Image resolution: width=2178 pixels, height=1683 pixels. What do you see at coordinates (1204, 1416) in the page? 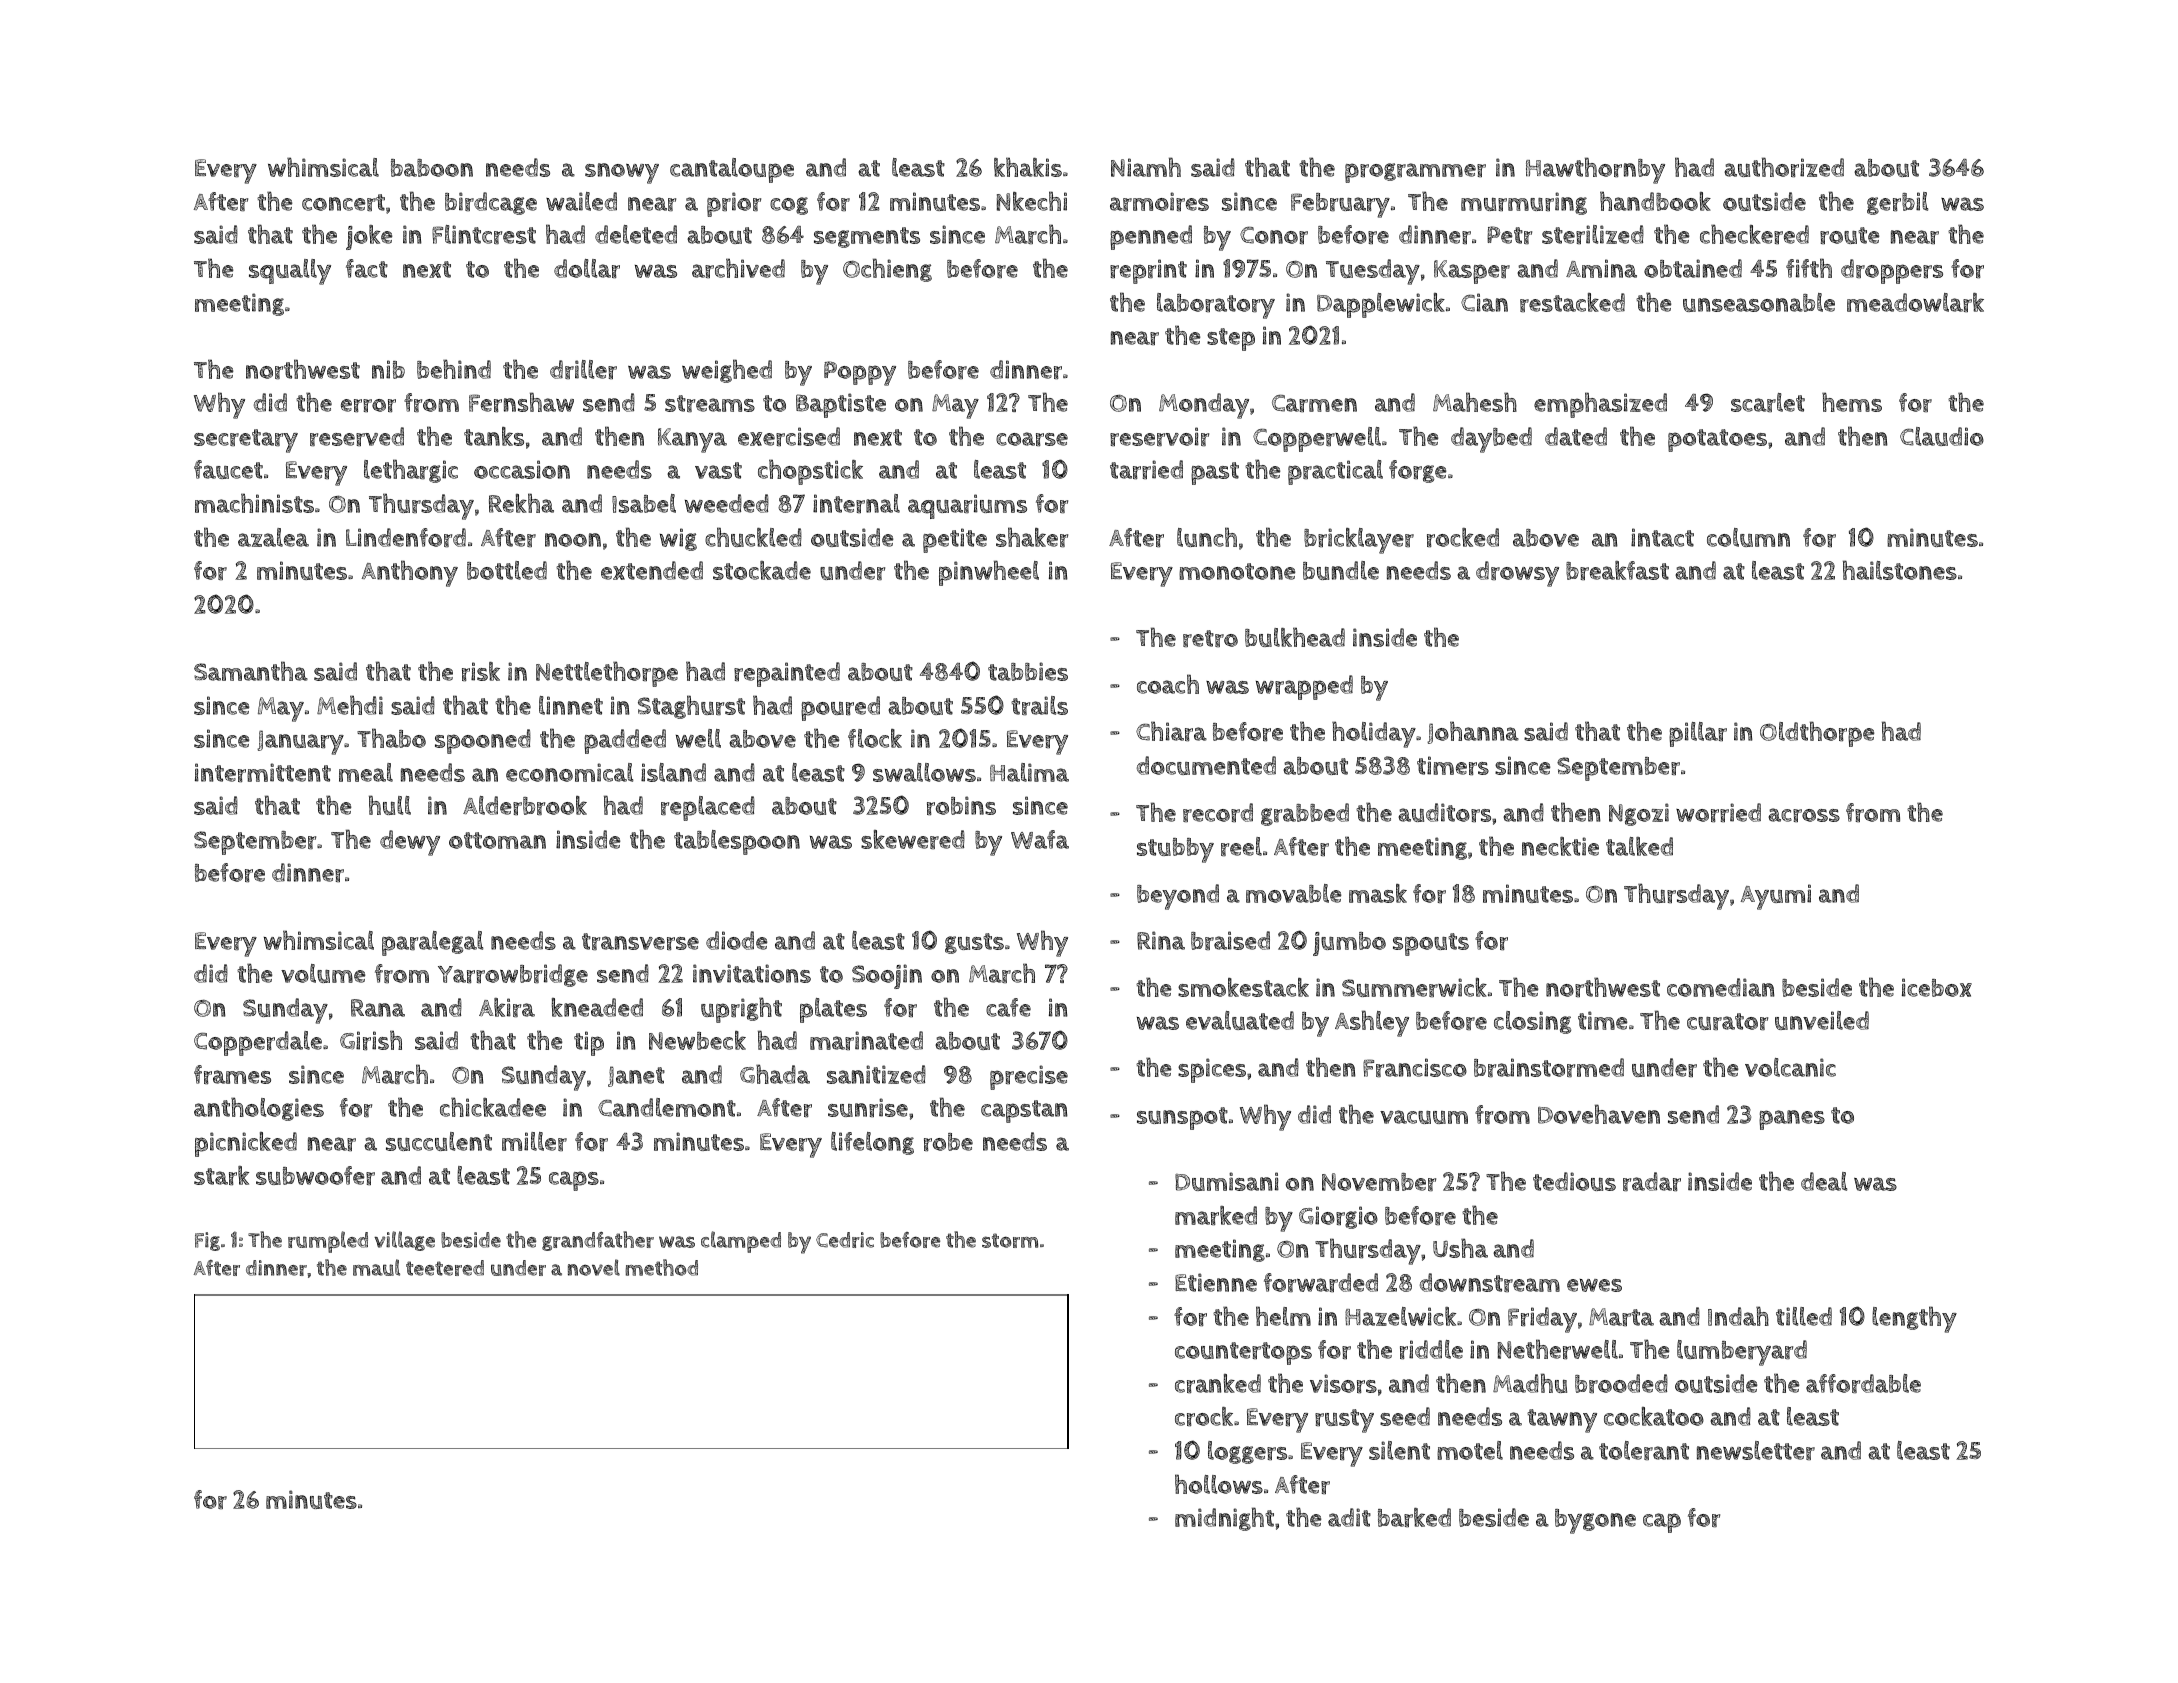
I see `crock` at bounding box center [1204, 1416].
